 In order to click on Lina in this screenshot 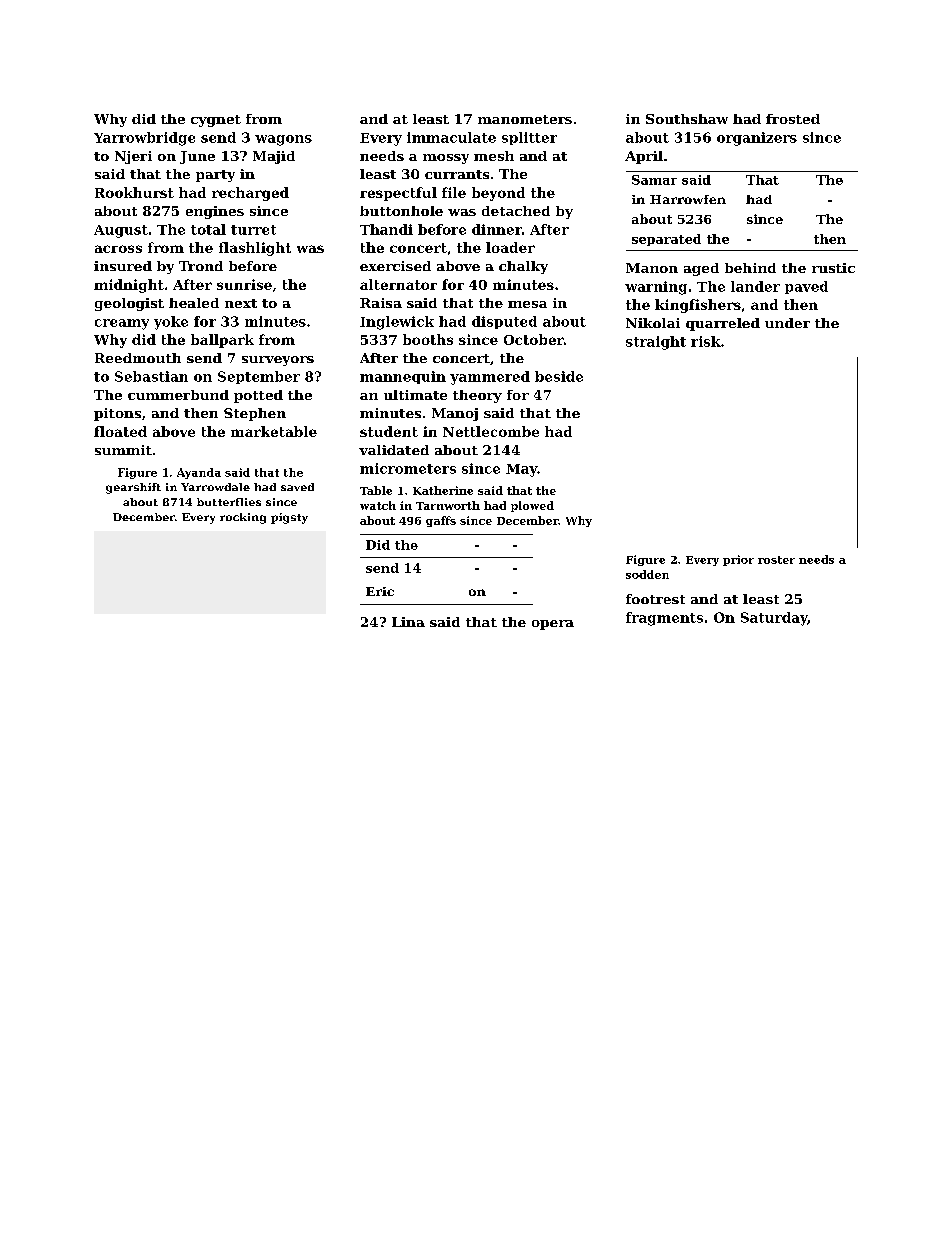, I will do `click(408, 622)`.
